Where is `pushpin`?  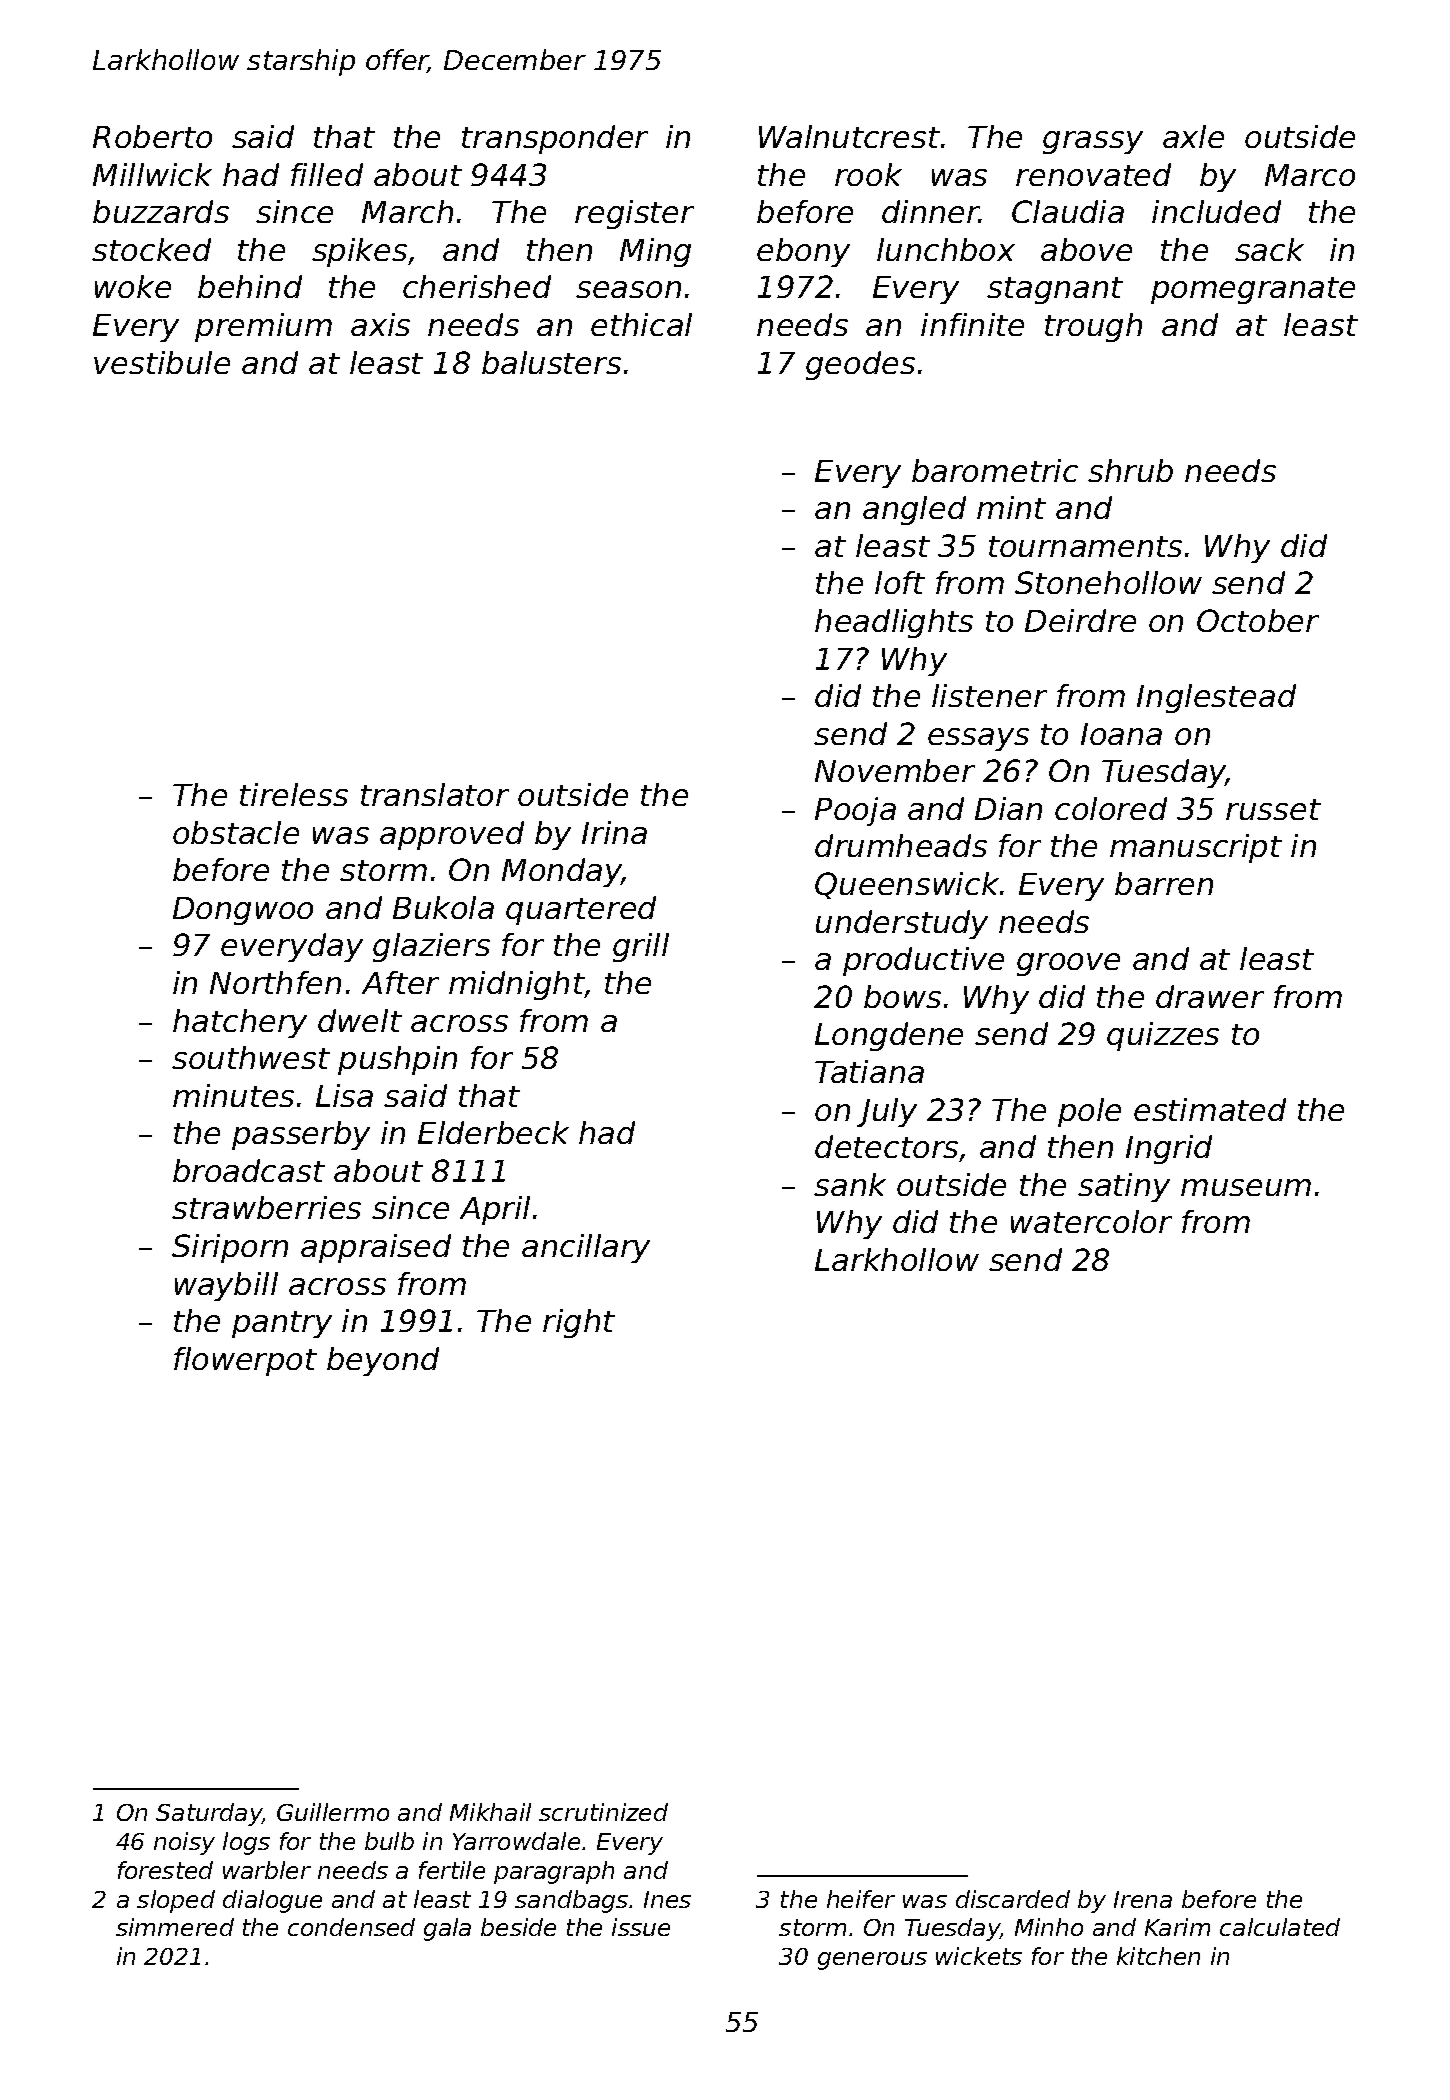 pushpin is located at coordinates (397, 1060).
